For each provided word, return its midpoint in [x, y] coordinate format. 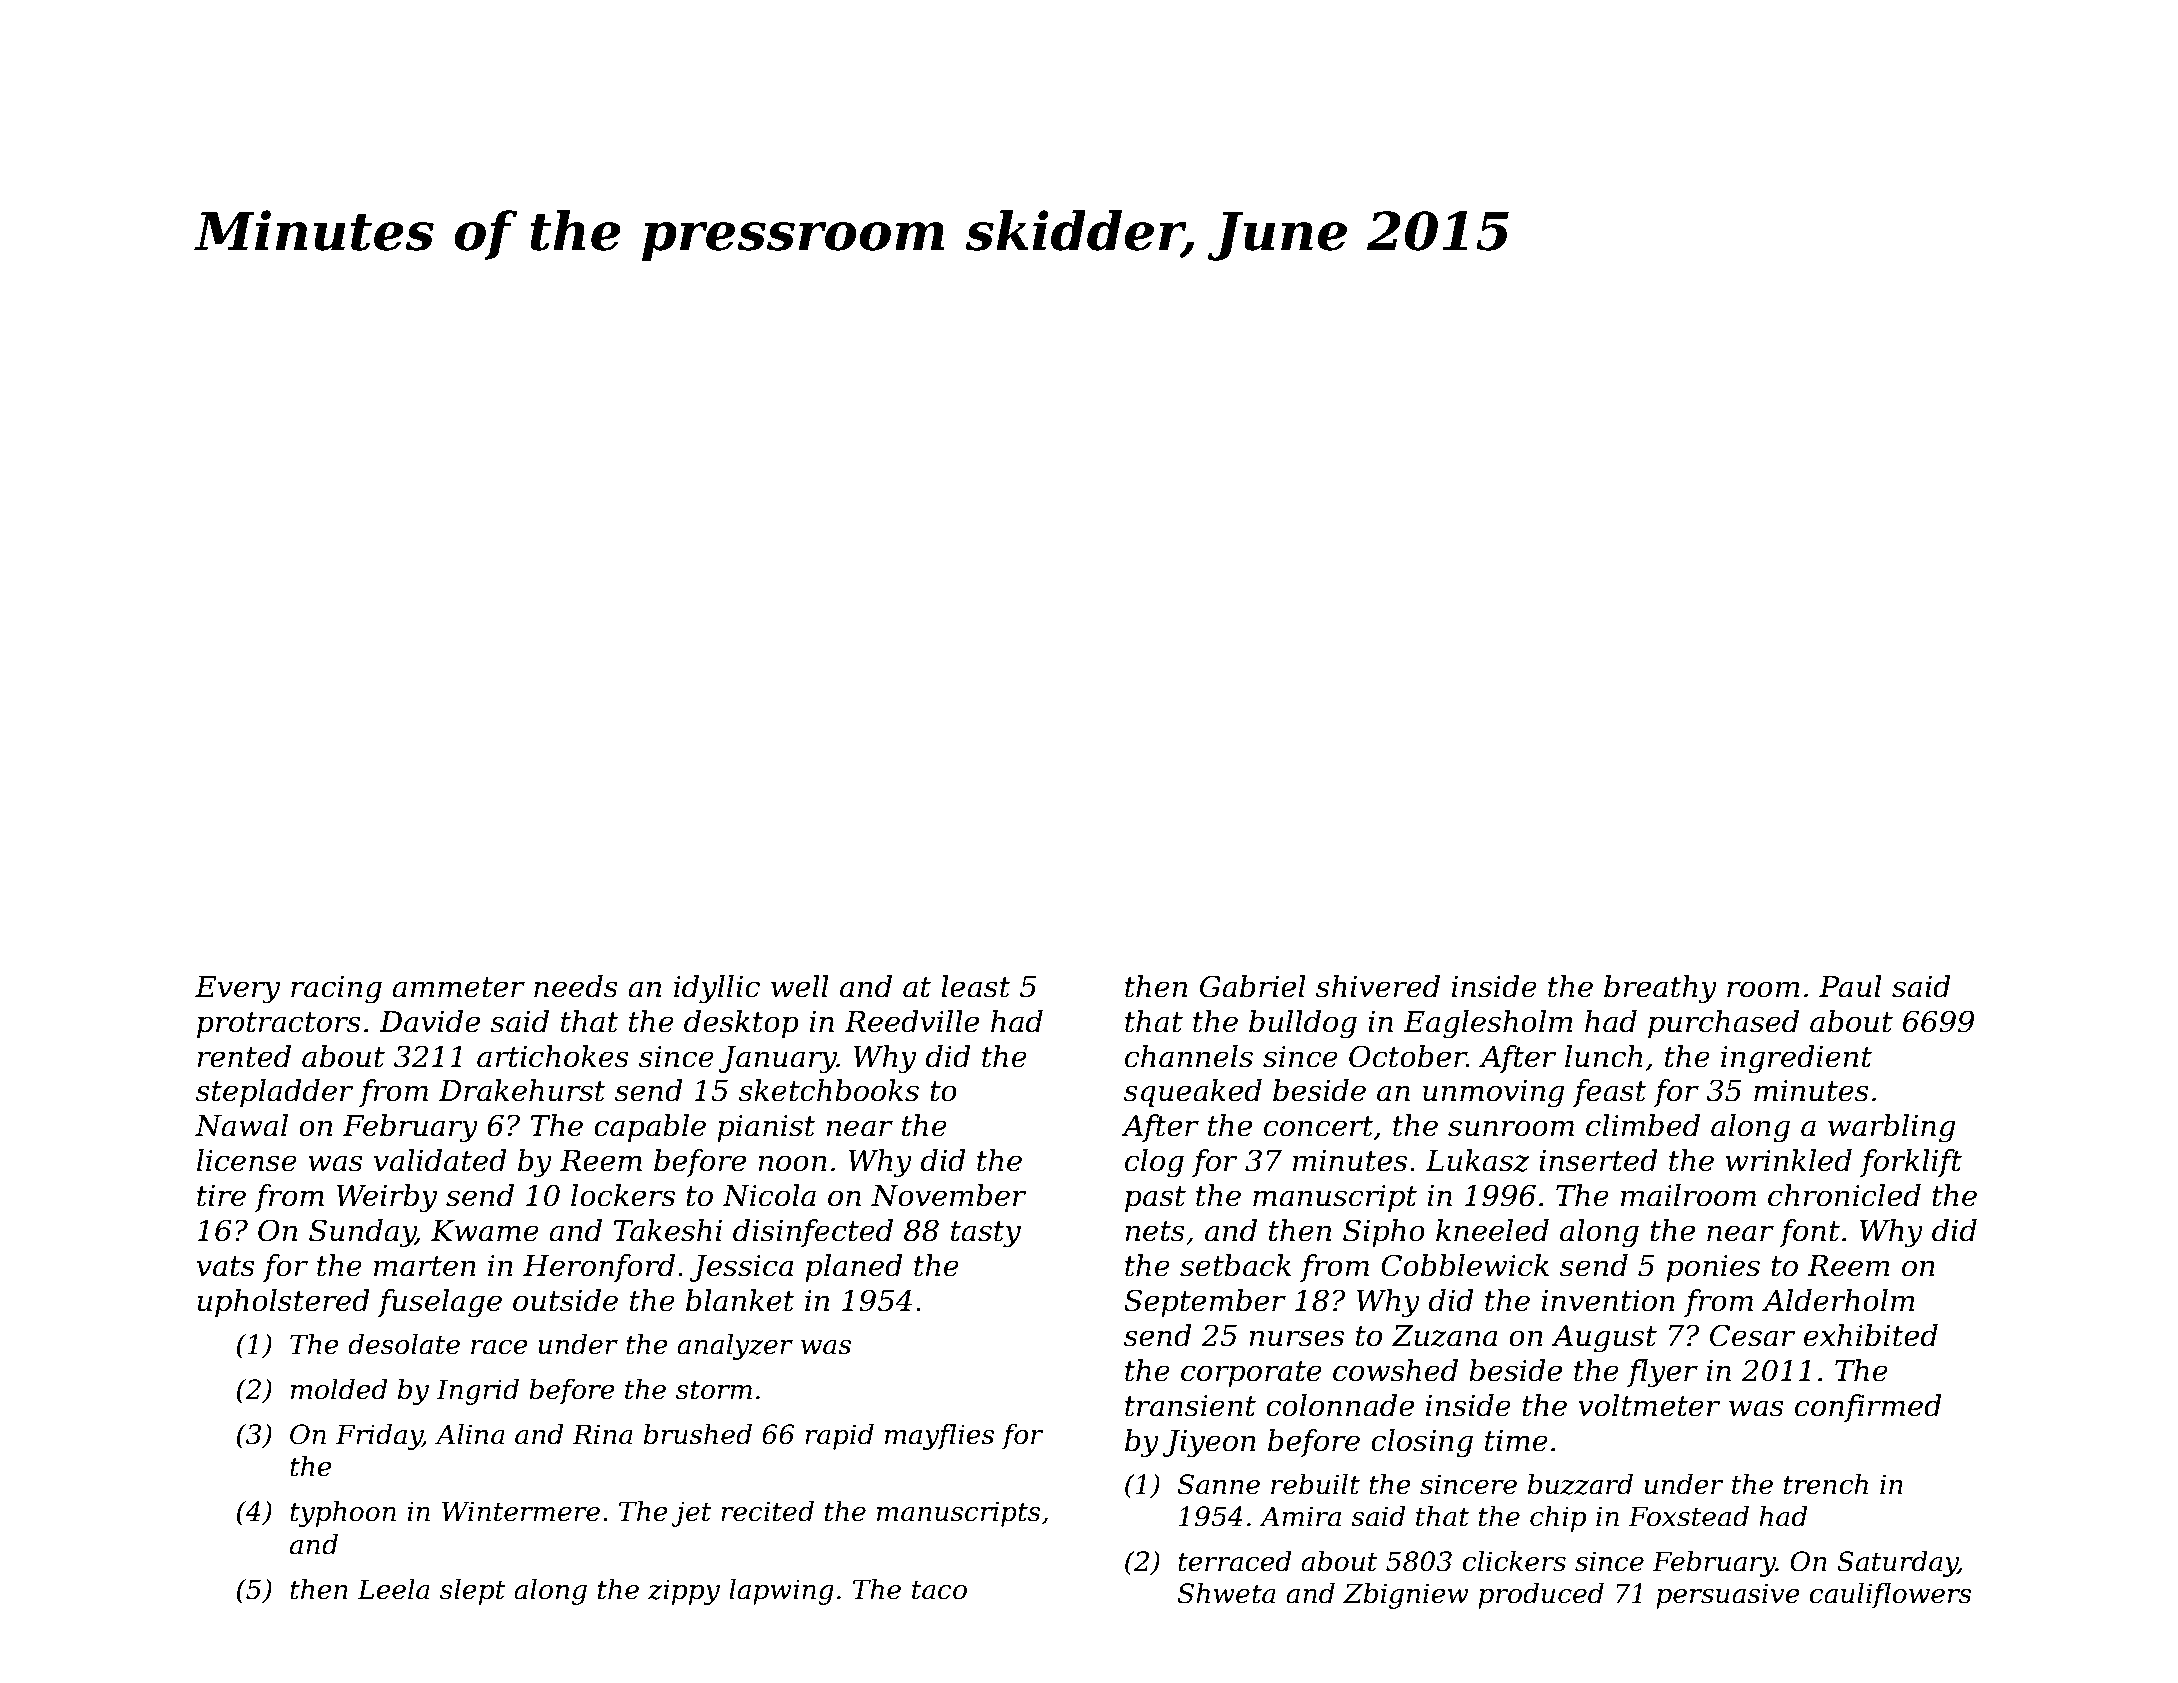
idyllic [717, 989]
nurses [1296, 1338]
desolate [404, 1344]
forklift [1911, 1163]
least [976, 986]
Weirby [386, 1198]
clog [1154, 1163]
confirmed [1868, 1408]
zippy [684, 1592]
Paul [1850, 986]
